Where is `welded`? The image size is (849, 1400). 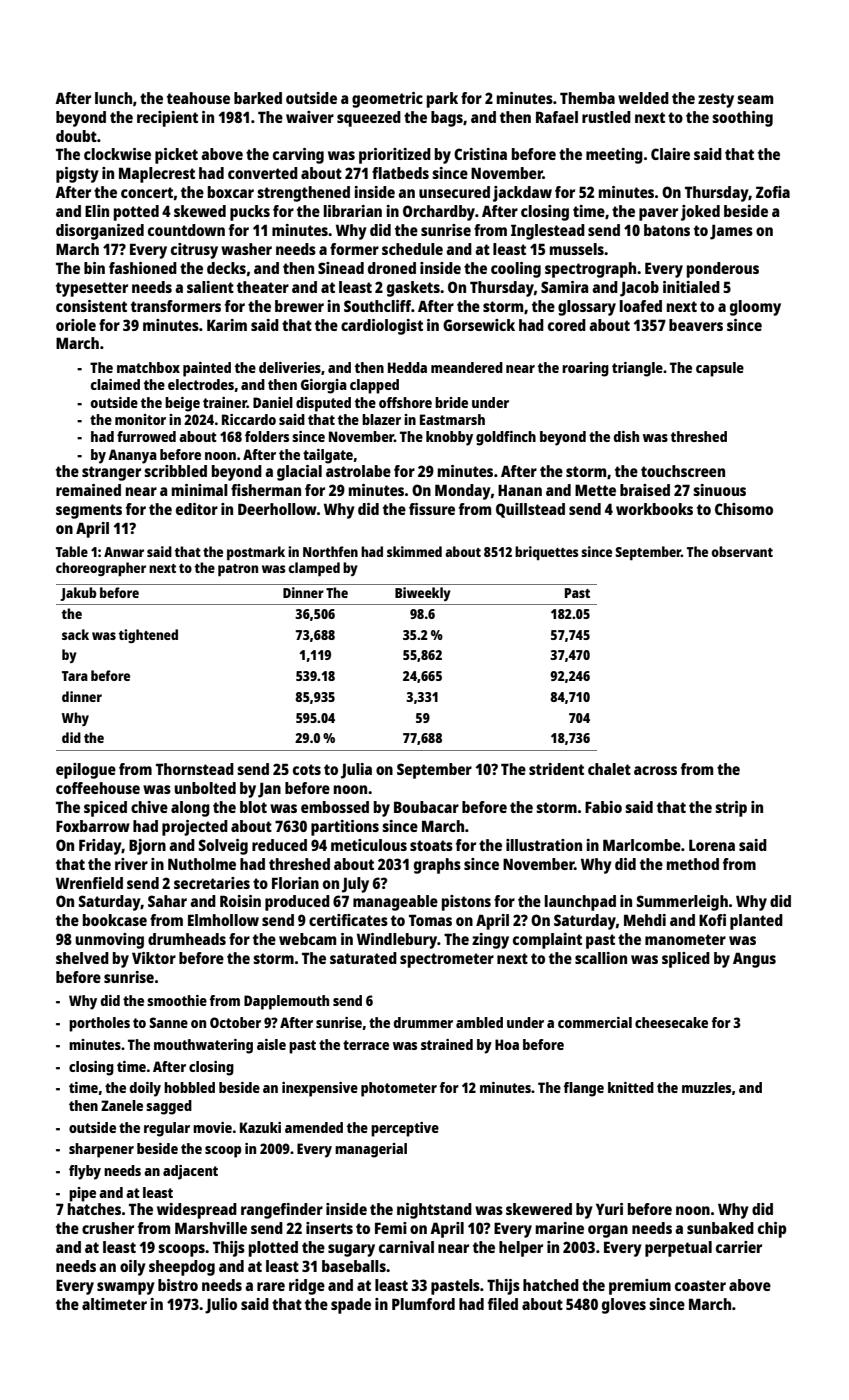 welded is located at coordinates (643, 98).
